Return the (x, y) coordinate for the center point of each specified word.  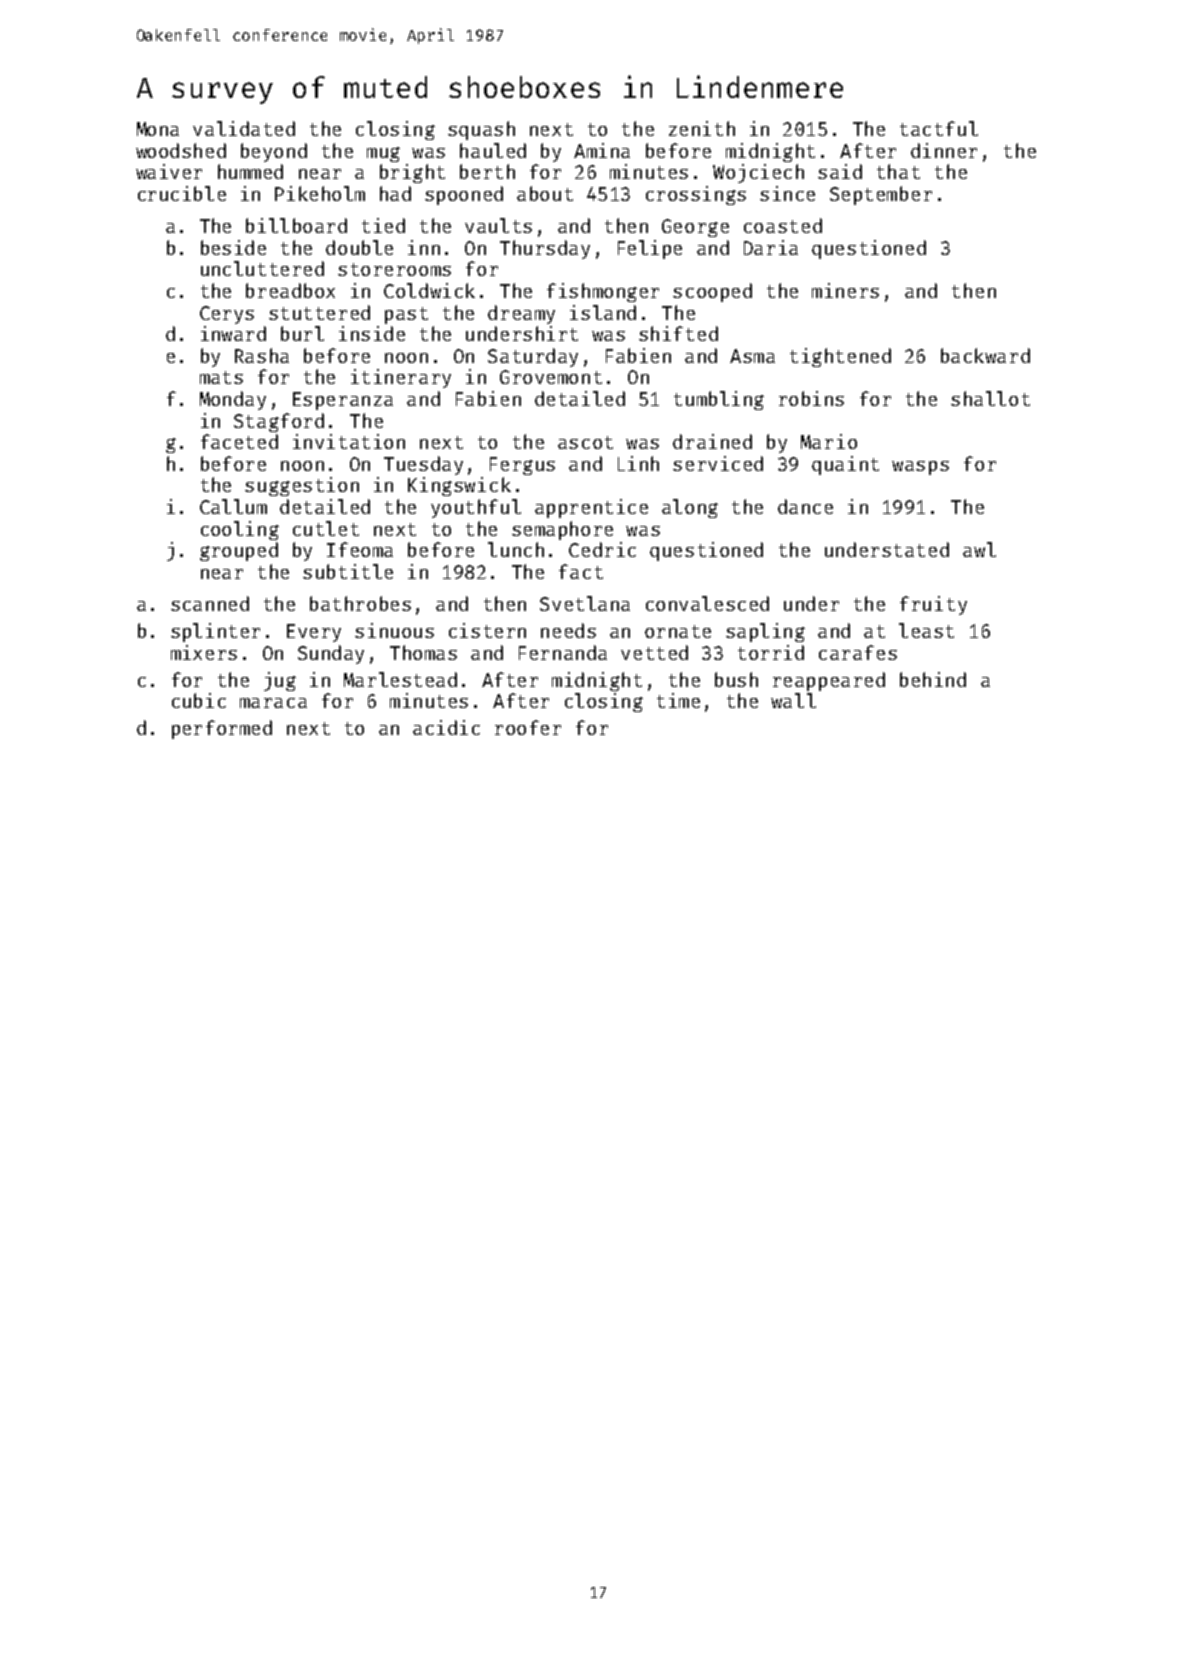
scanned (210, 603)
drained (712, 441)
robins (811, 398)
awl (979, 549)
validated (244, 128)
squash (481, 130)
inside (372, 333)
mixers (204, 652)
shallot (990, 398)
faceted (239, 441)
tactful (939, 128)
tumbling (719, 400)
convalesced (707, 603)
